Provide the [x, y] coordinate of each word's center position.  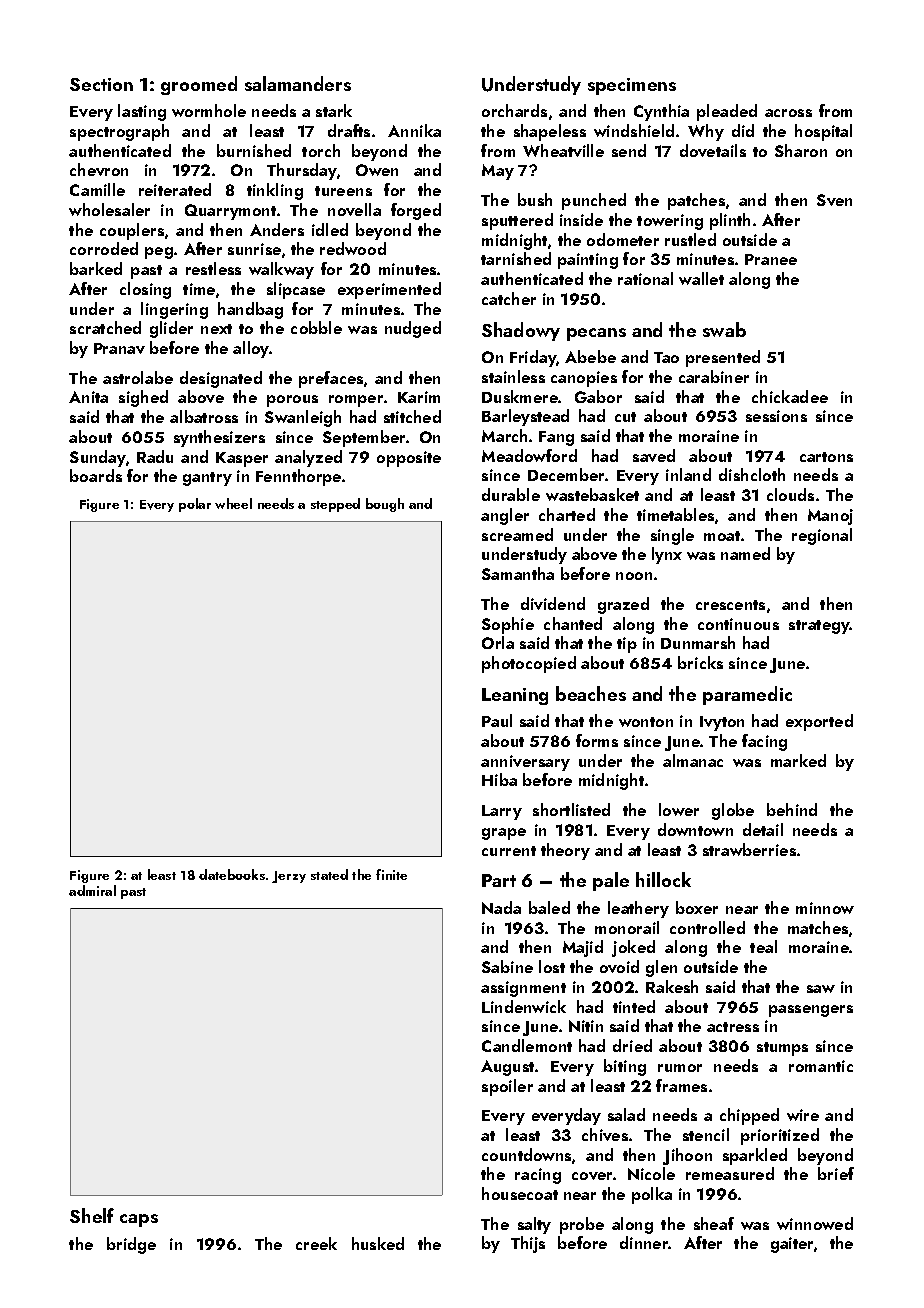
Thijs [528, 1244]
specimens [632, 86]
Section [101, 84]
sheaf [714, 1223]
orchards [514, 110]
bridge [131, 1245]
